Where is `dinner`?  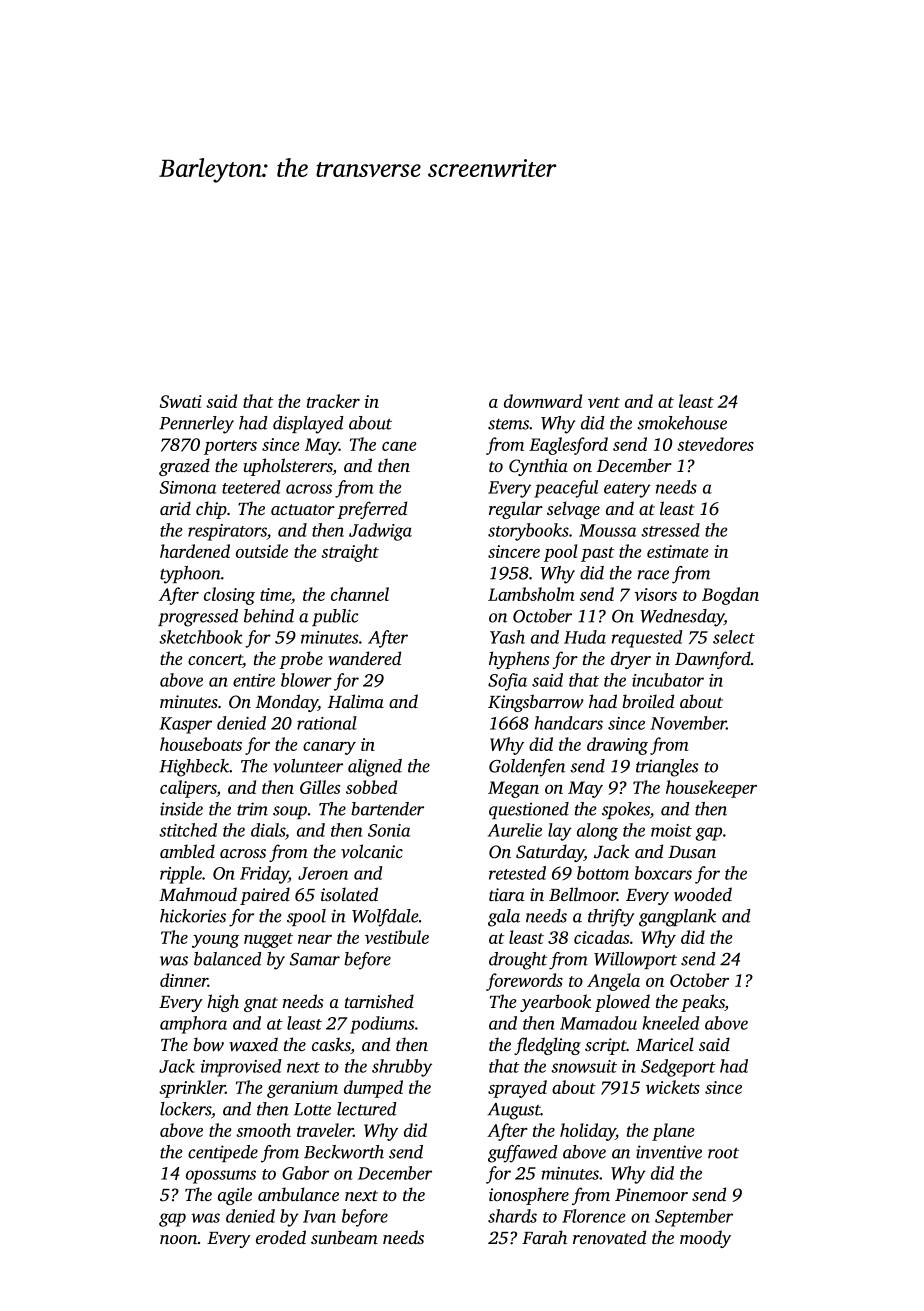
dinner is located at coordinates (184, 980).
